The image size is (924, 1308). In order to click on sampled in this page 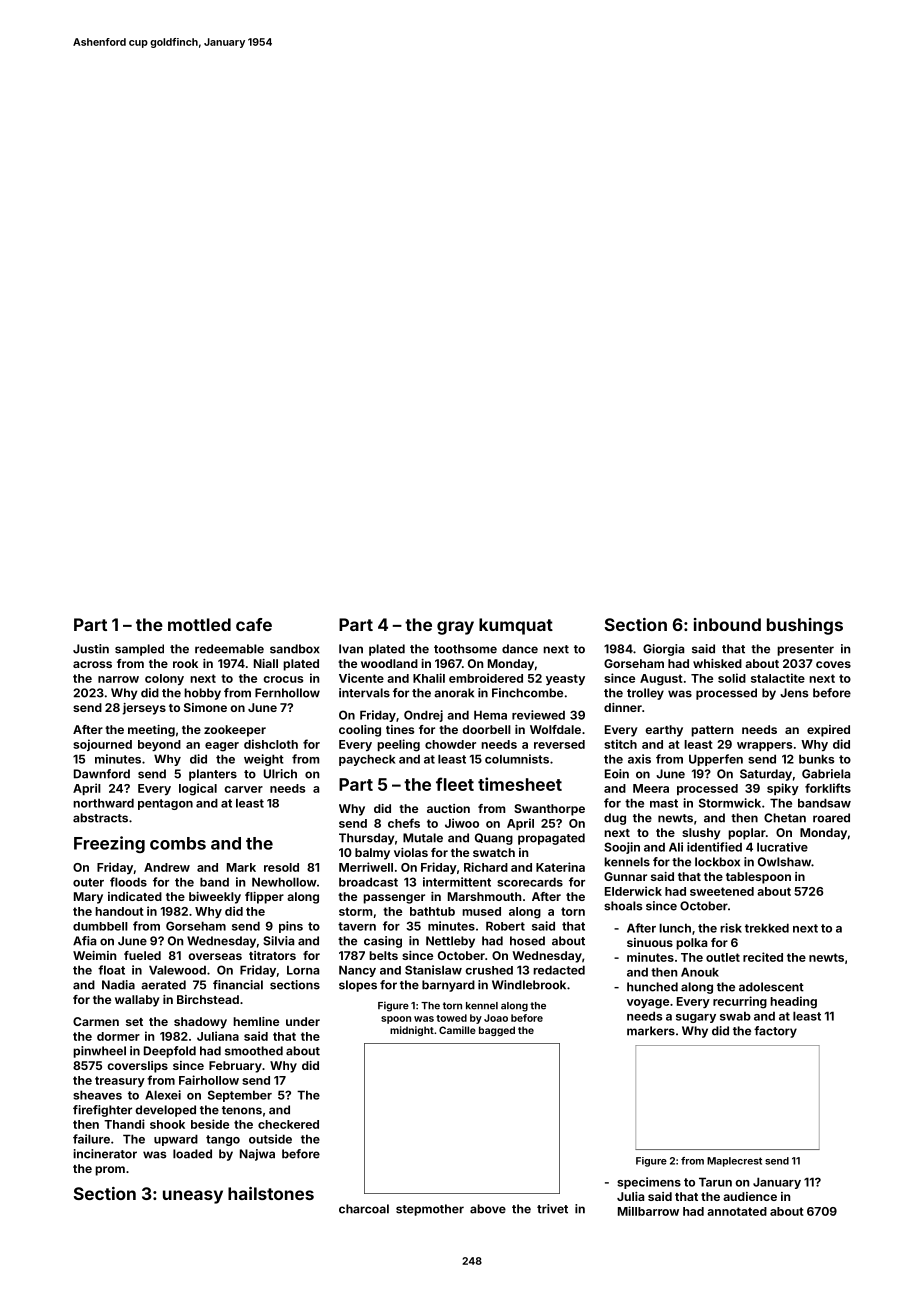, I will do `click(139, 650)`.
